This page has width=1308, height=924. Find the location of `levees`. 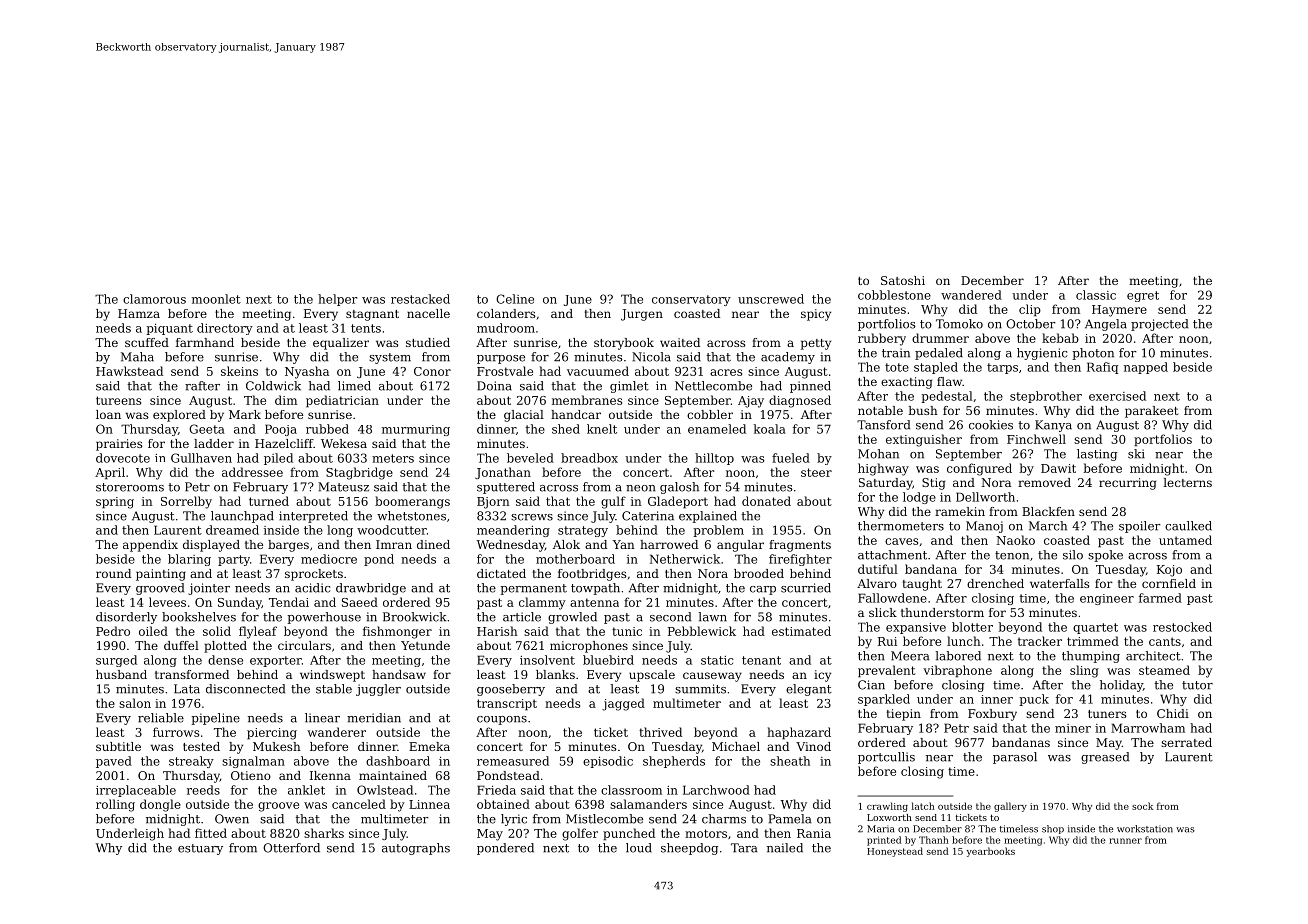

levees is located at coordinates (167, 602).
